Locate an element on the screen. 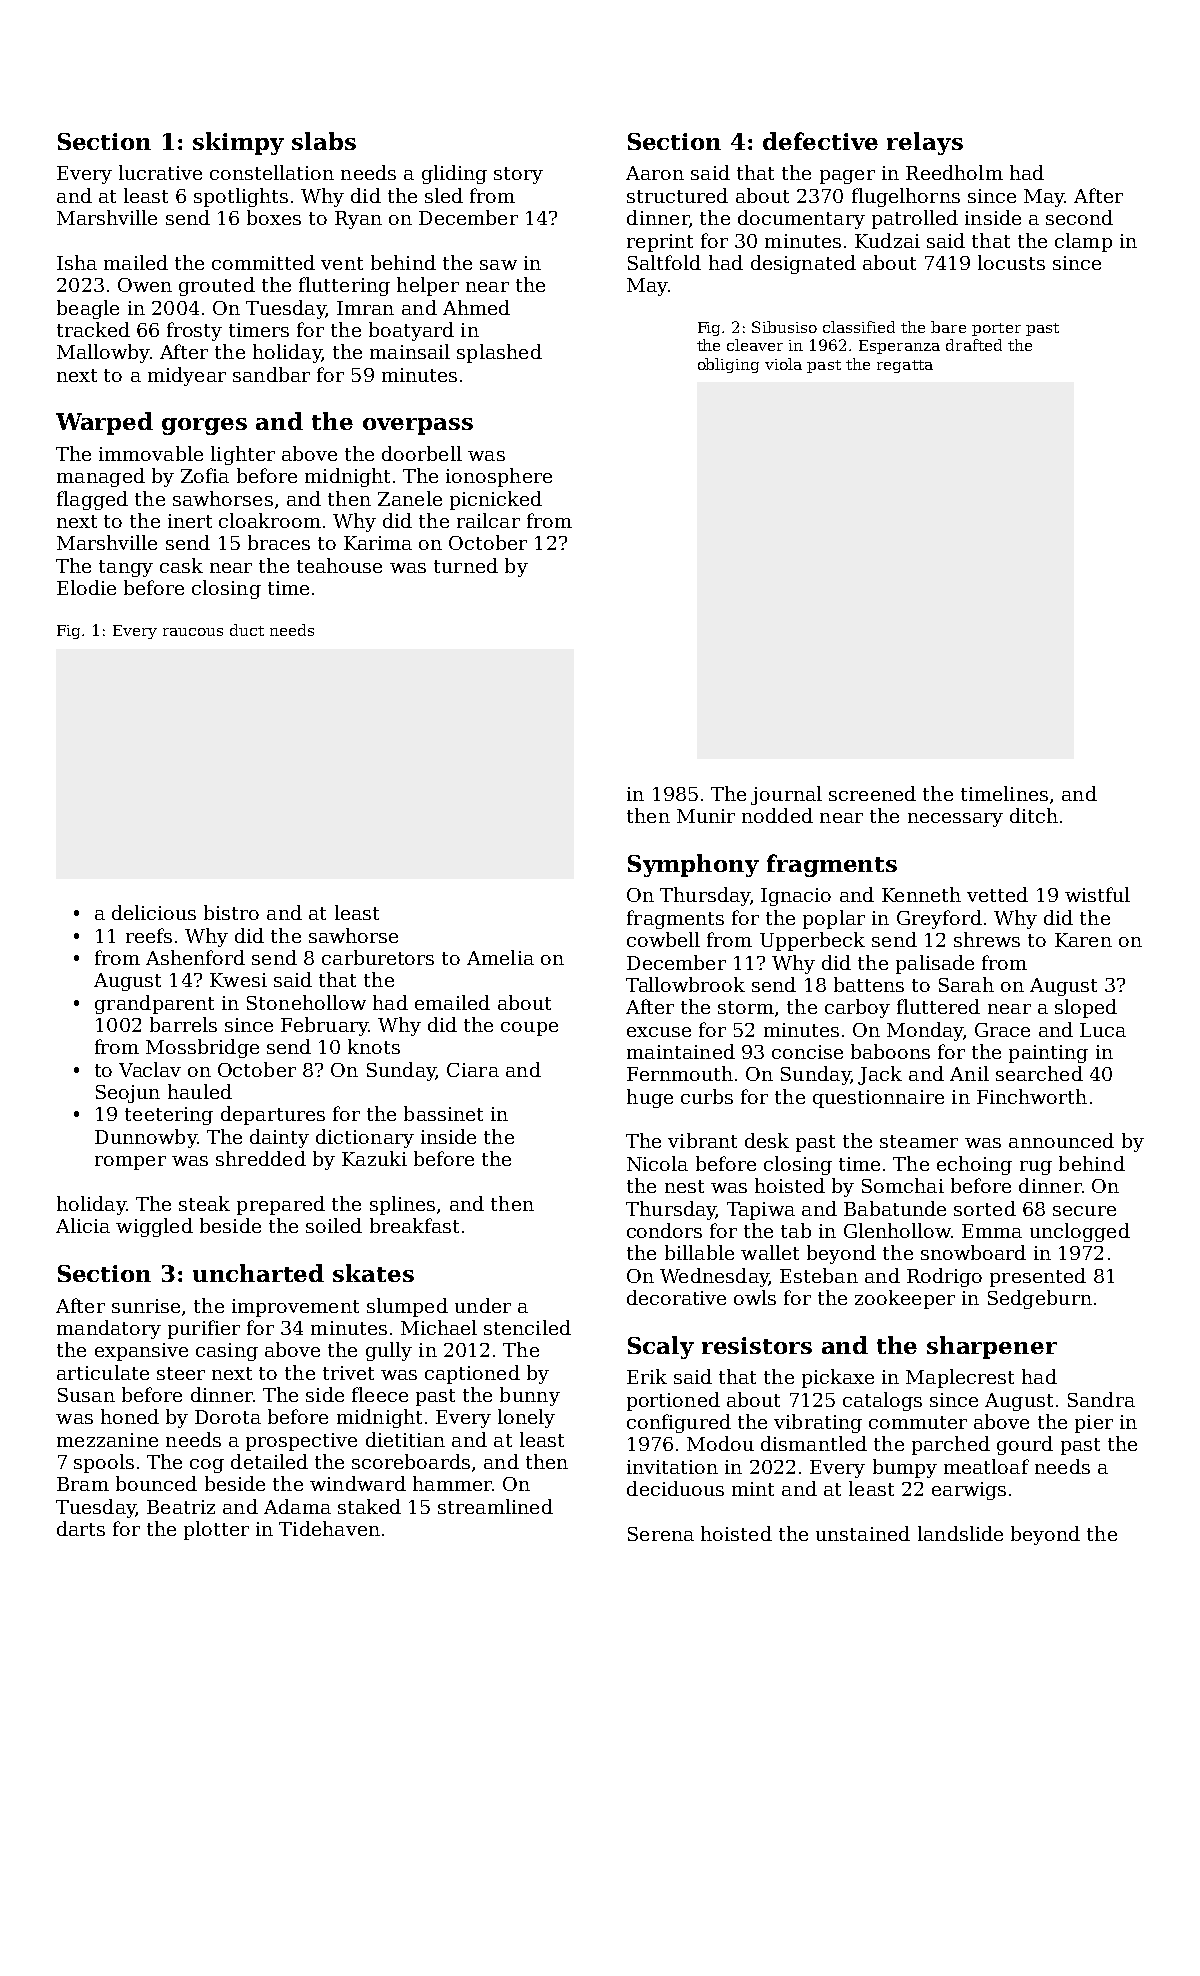 The image size is (1200, 1976). vent is located at coordinates (342, 263).
